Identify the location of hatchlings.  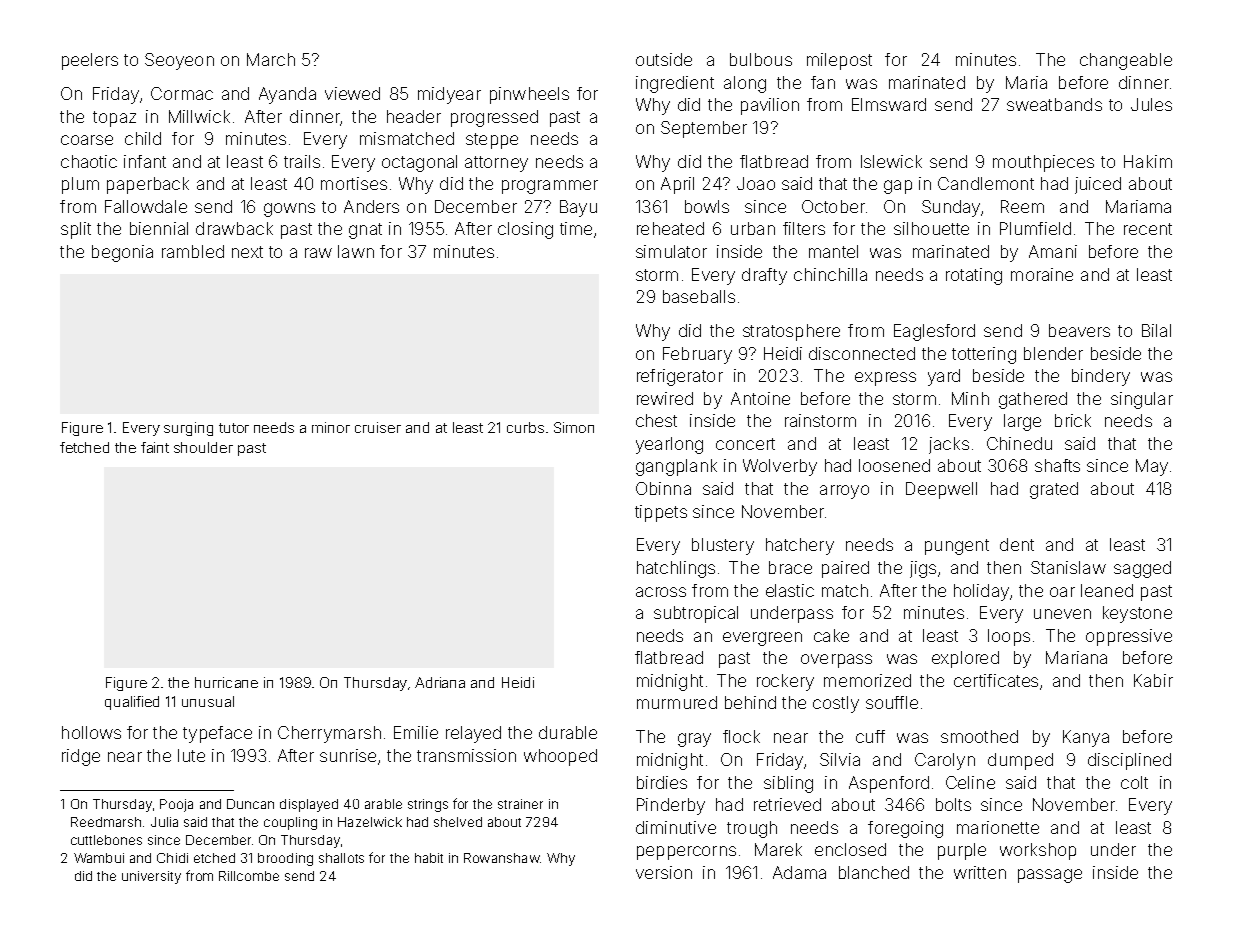
(676, 569).
